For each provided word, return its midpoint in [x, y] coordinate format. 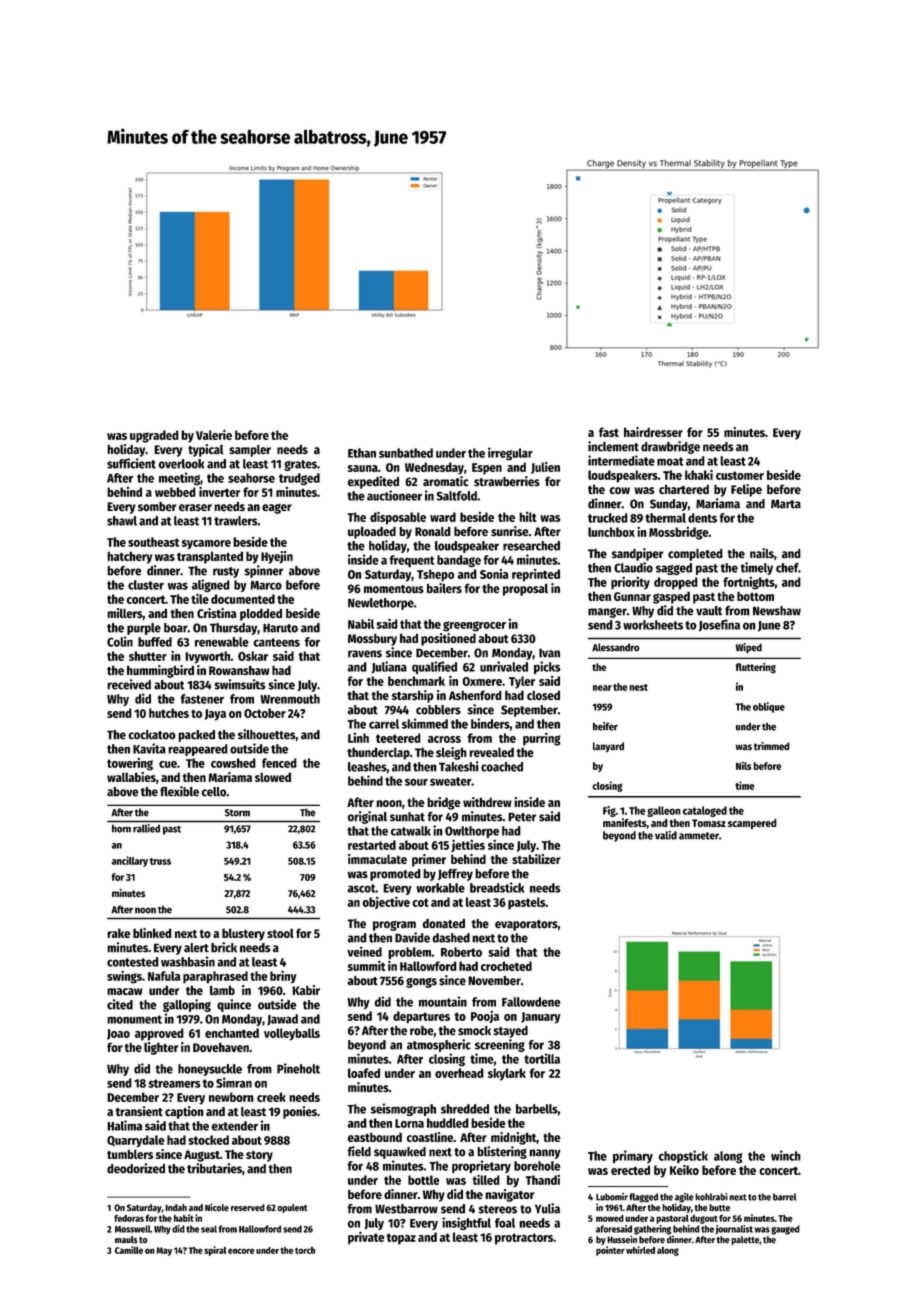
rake [118, 933]
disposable [398, 518]
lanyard [608, 747]
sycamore [206, 544]
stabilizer [536, 859]
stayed [510, 1032]
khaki [699, 475]
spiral [215, 1251]
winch [786, 1155]
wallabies [131, 777]
